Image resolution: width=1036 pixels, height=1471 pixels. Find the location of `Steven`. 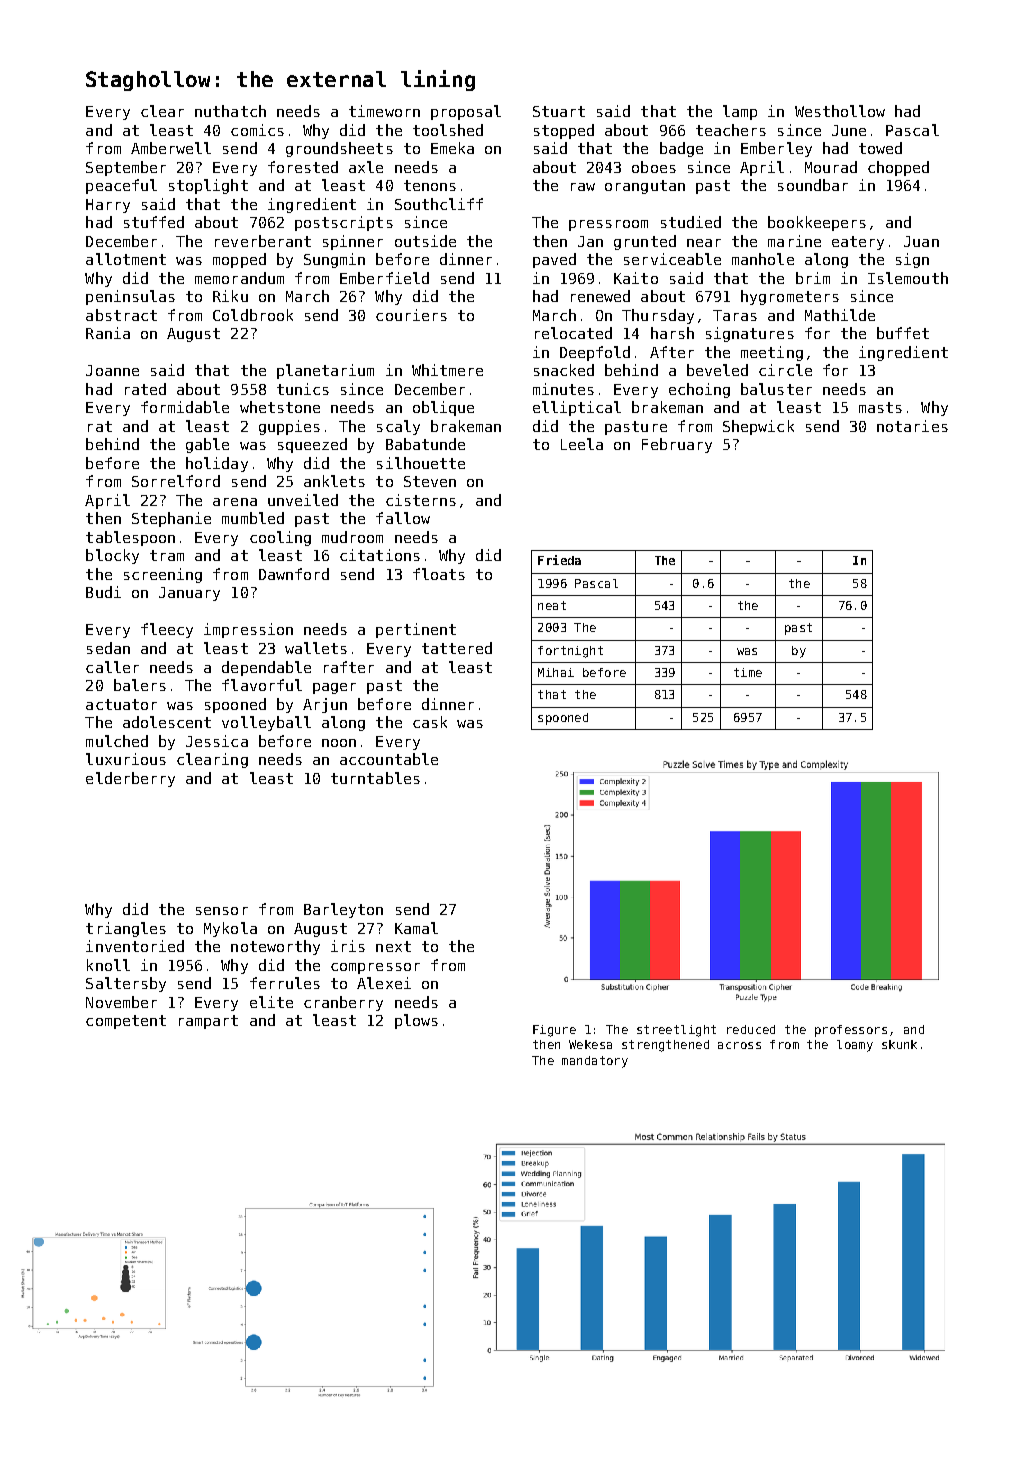

Steven is located at coordinates (430, 481).
